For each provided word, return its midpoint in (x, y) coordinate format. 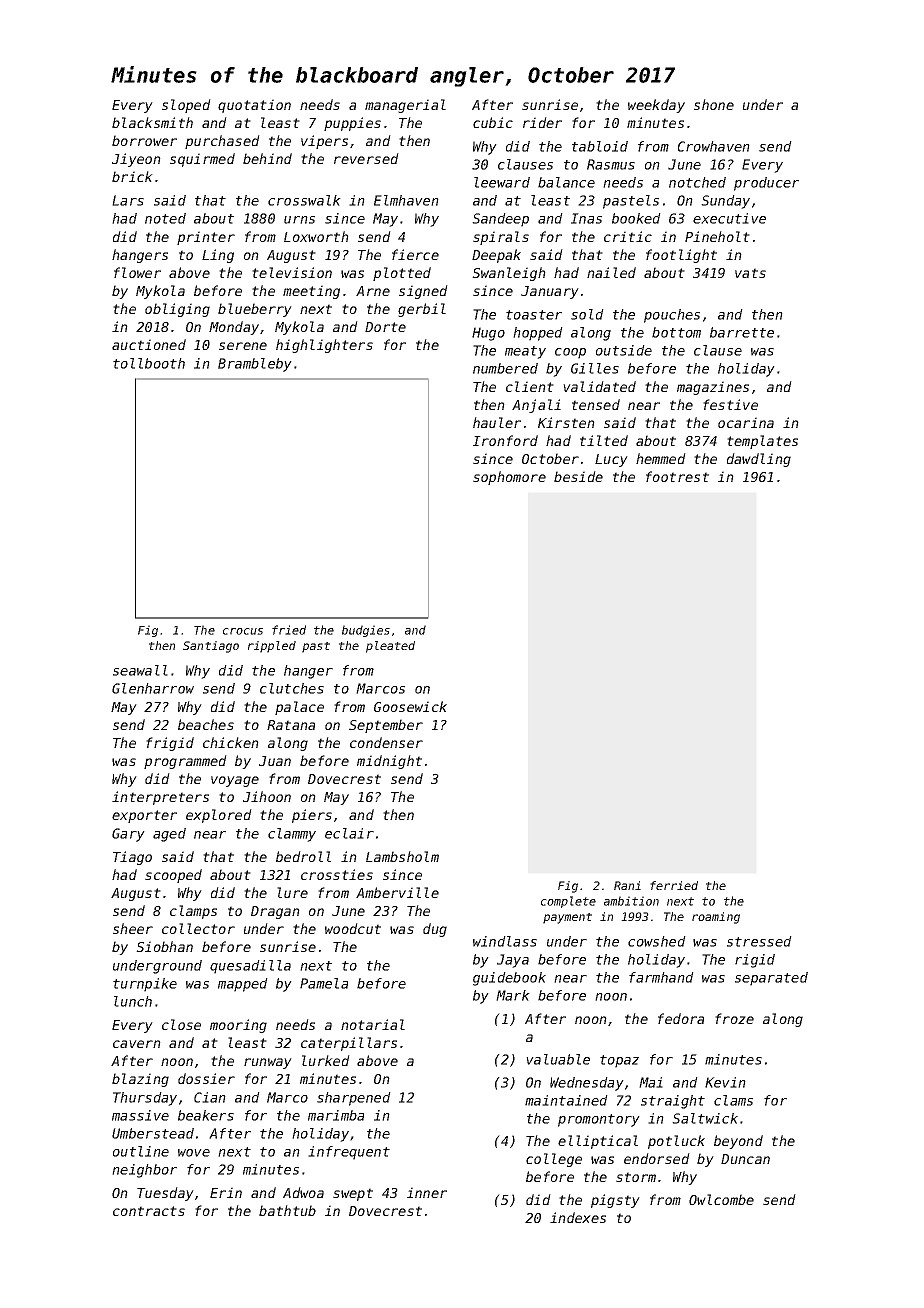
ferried (674, 885)
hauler (497, 422)
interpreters (160, 798)
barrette (742, 332)
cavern (137, 1044)
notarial (373, 1024)
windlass (505, 941)
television (292, 272)
